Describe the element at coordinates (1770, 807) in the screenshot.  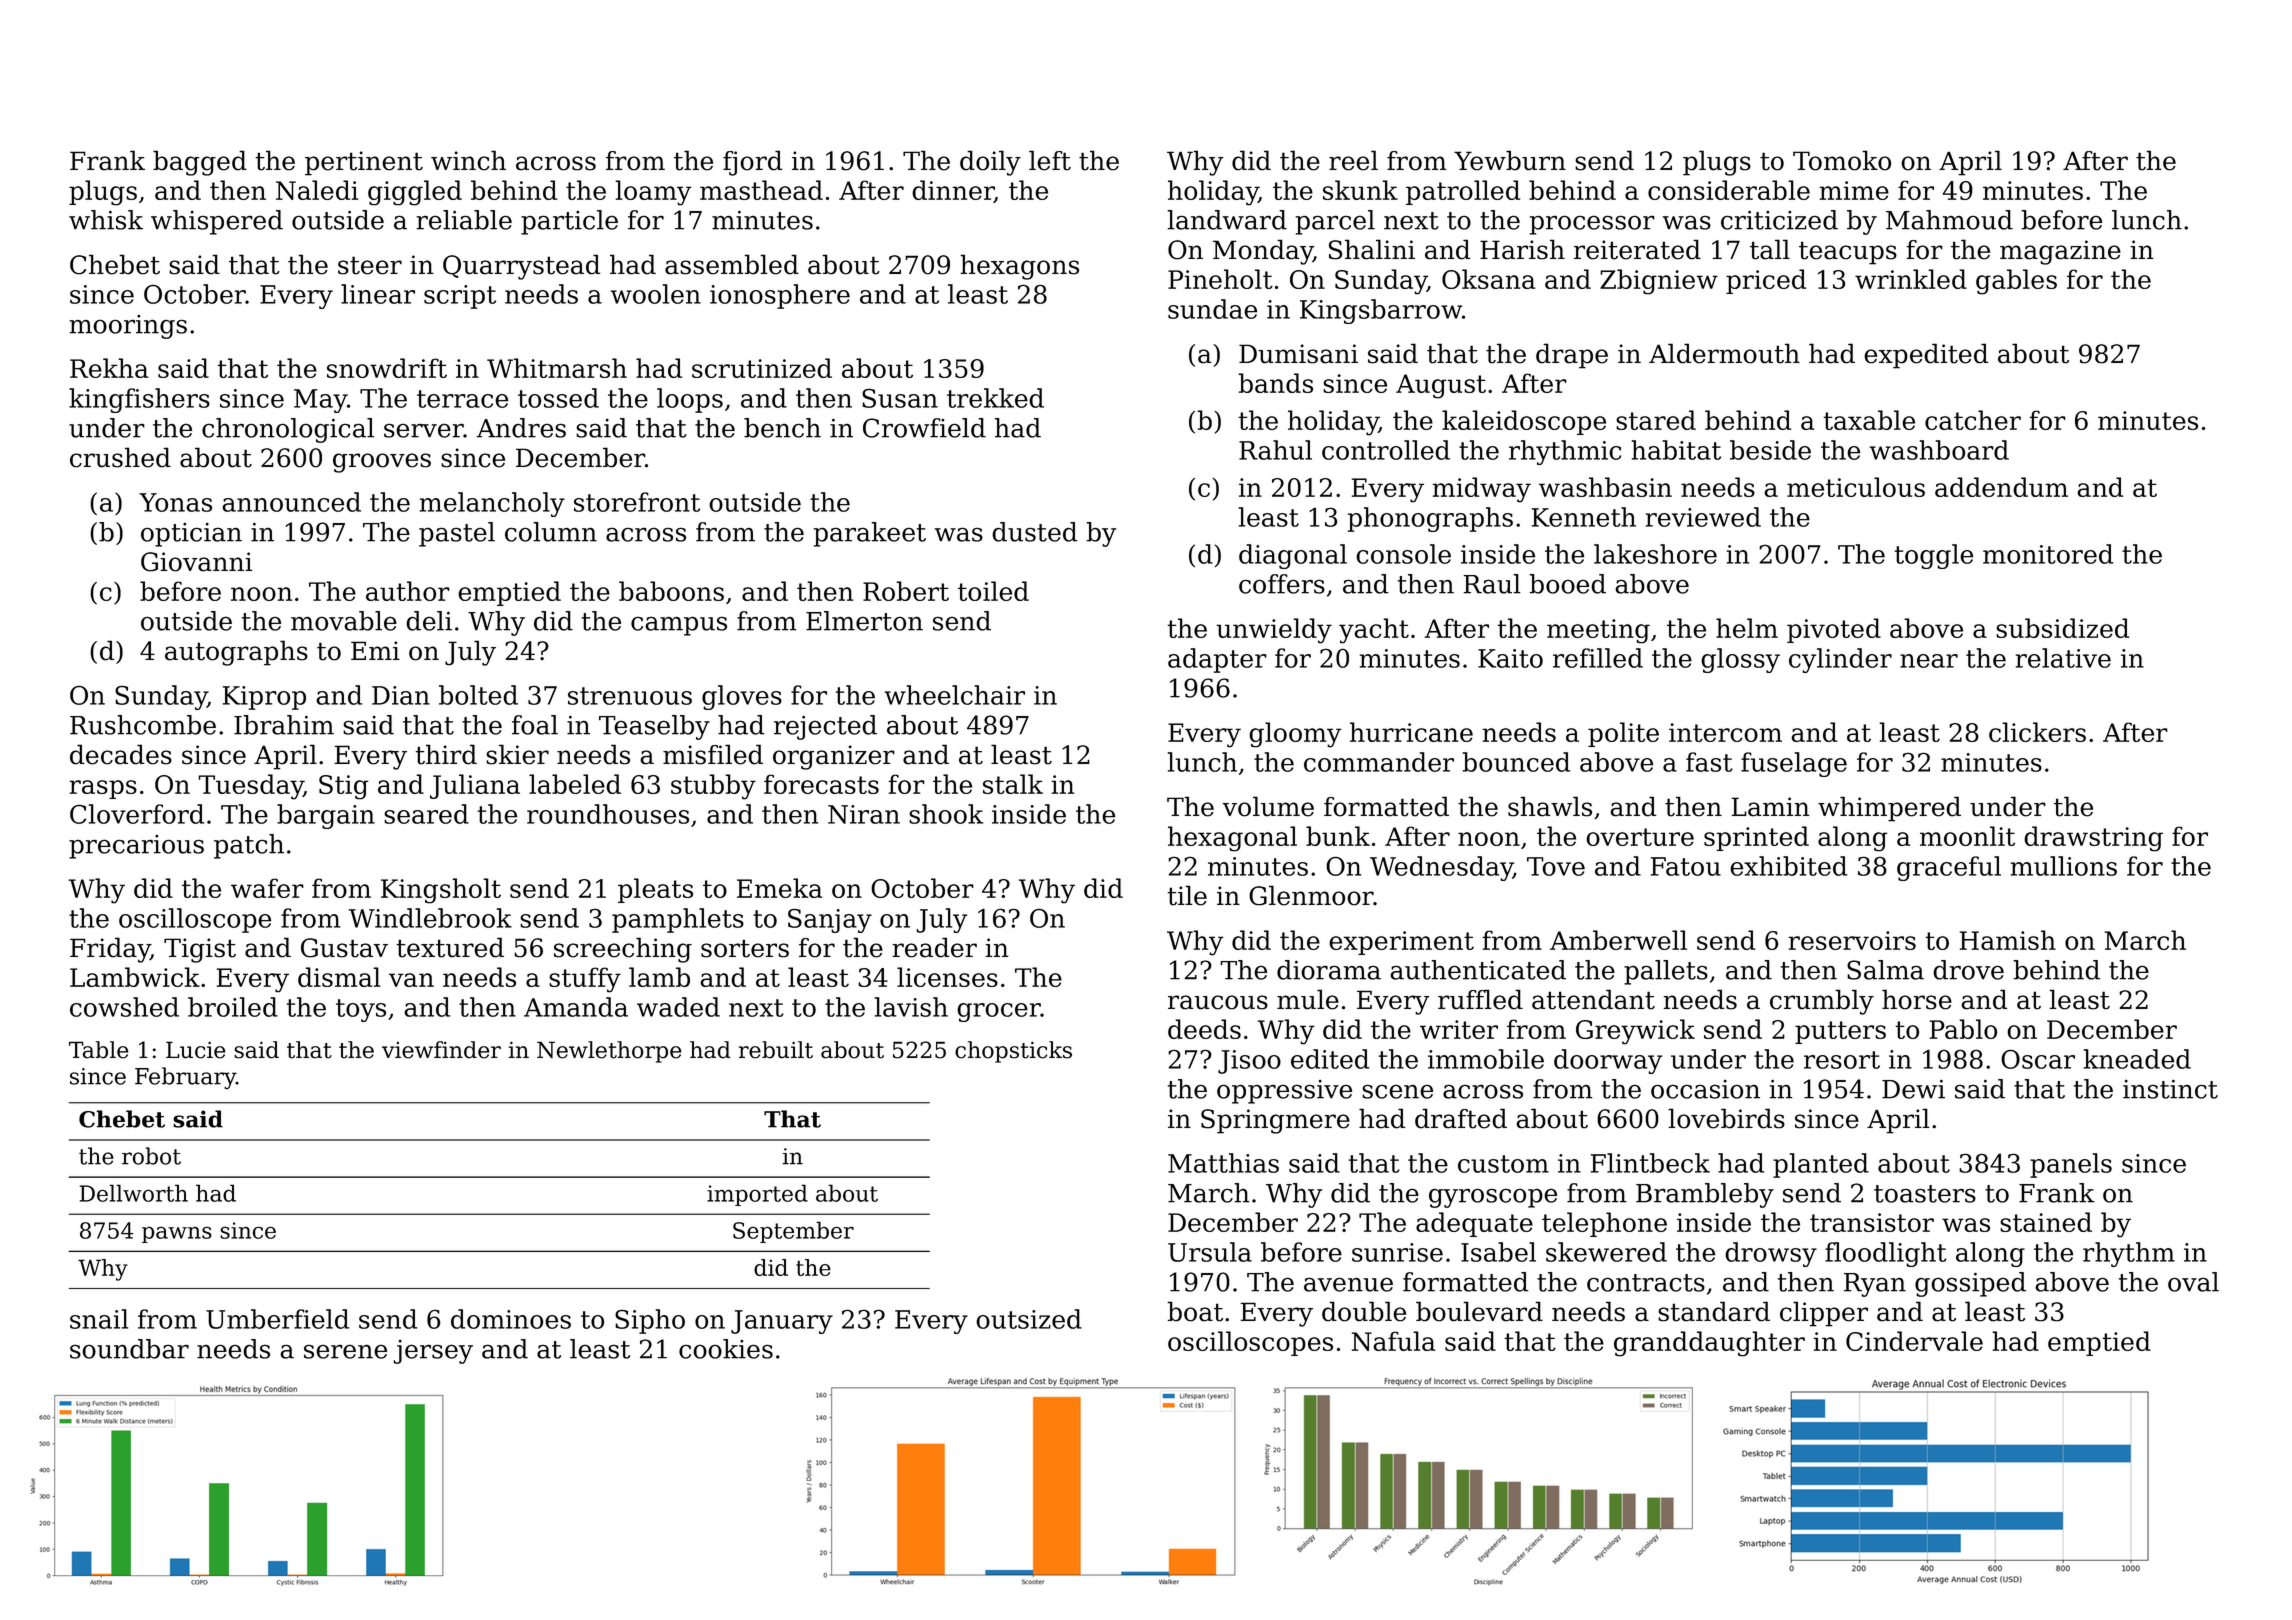
I see `Lamin` at that location.
